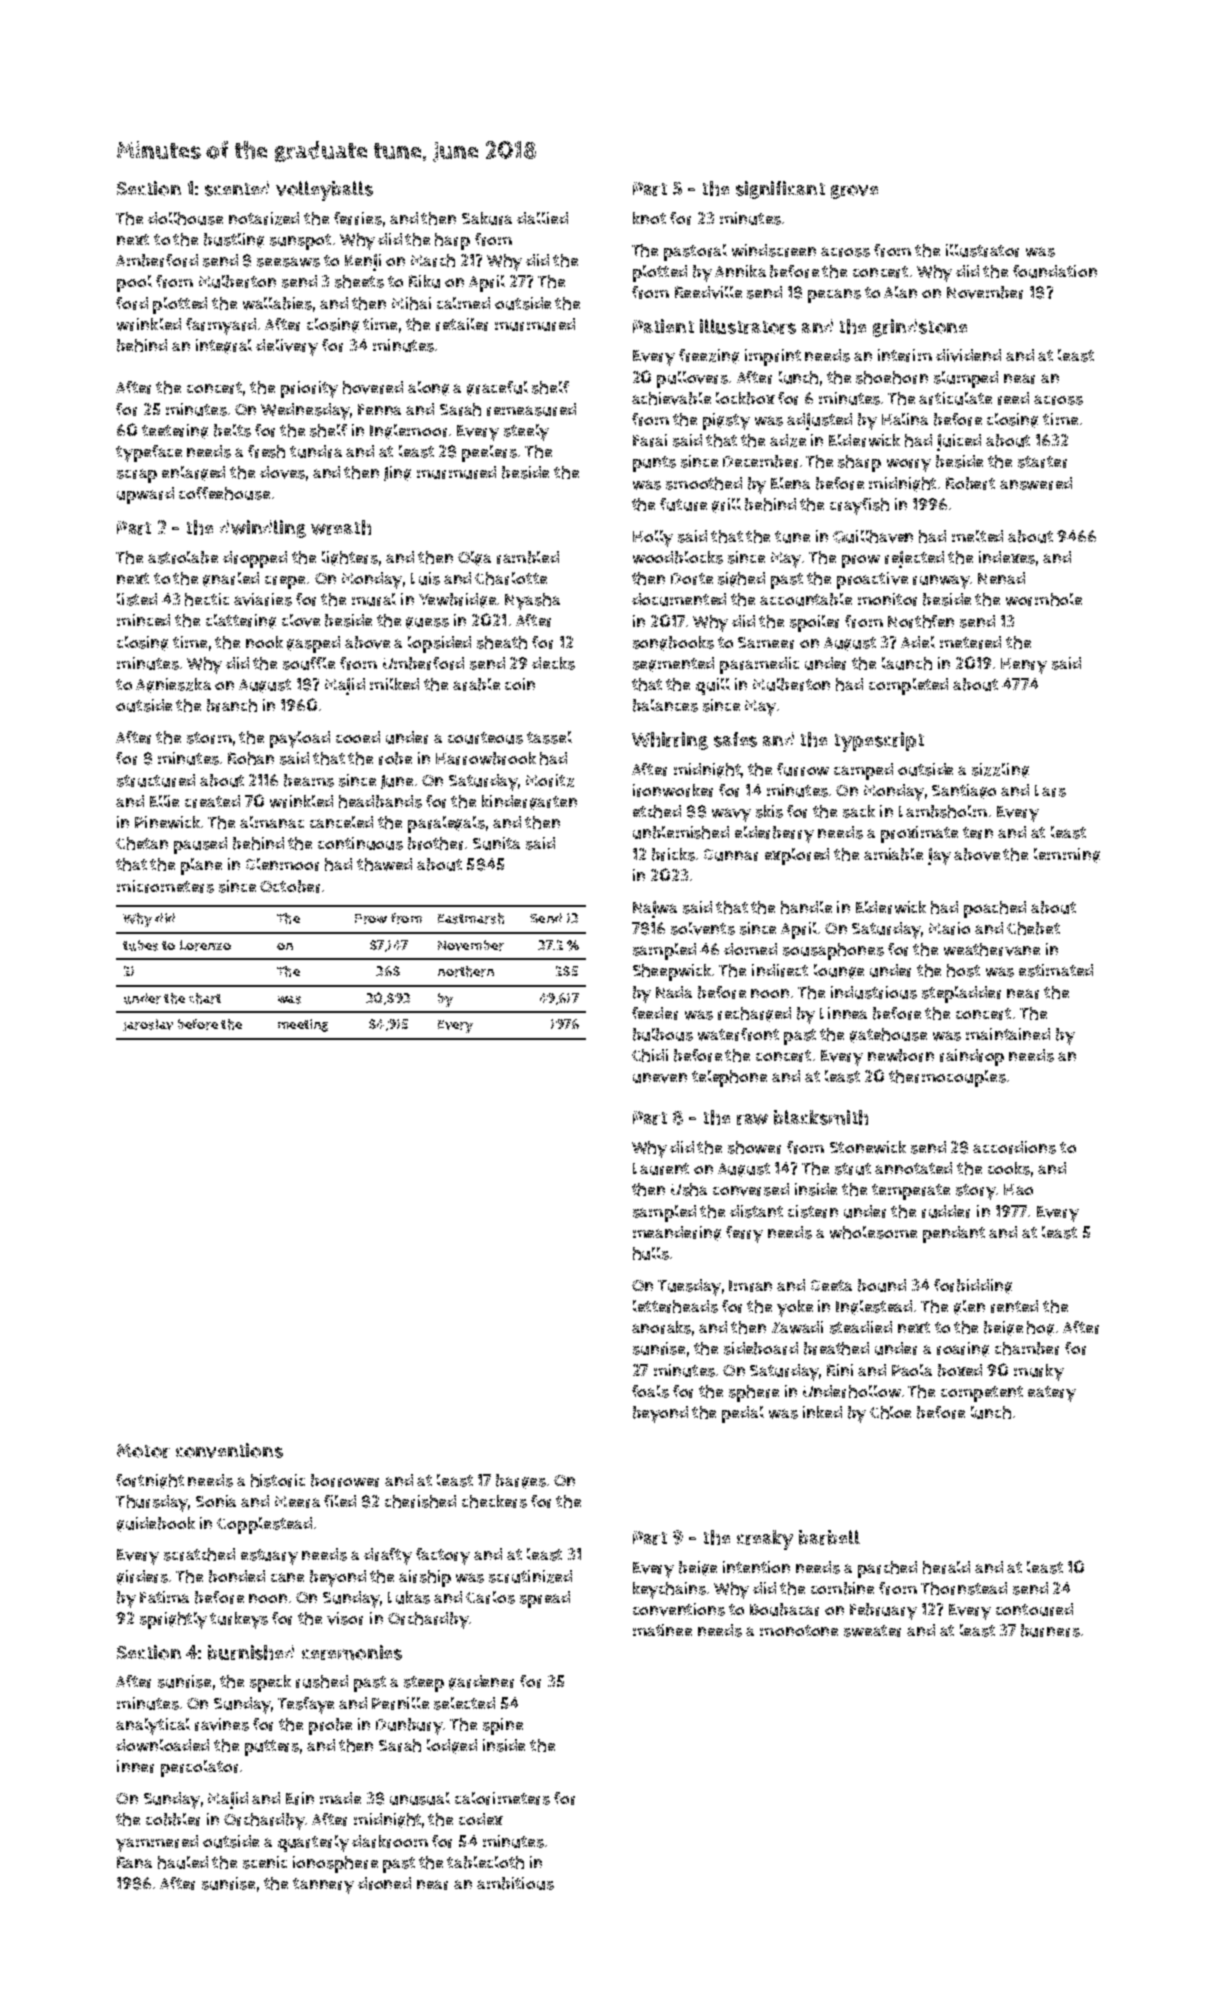 This image has width=1217, height=2004. I want to click on bricks, so click(673, 854).
